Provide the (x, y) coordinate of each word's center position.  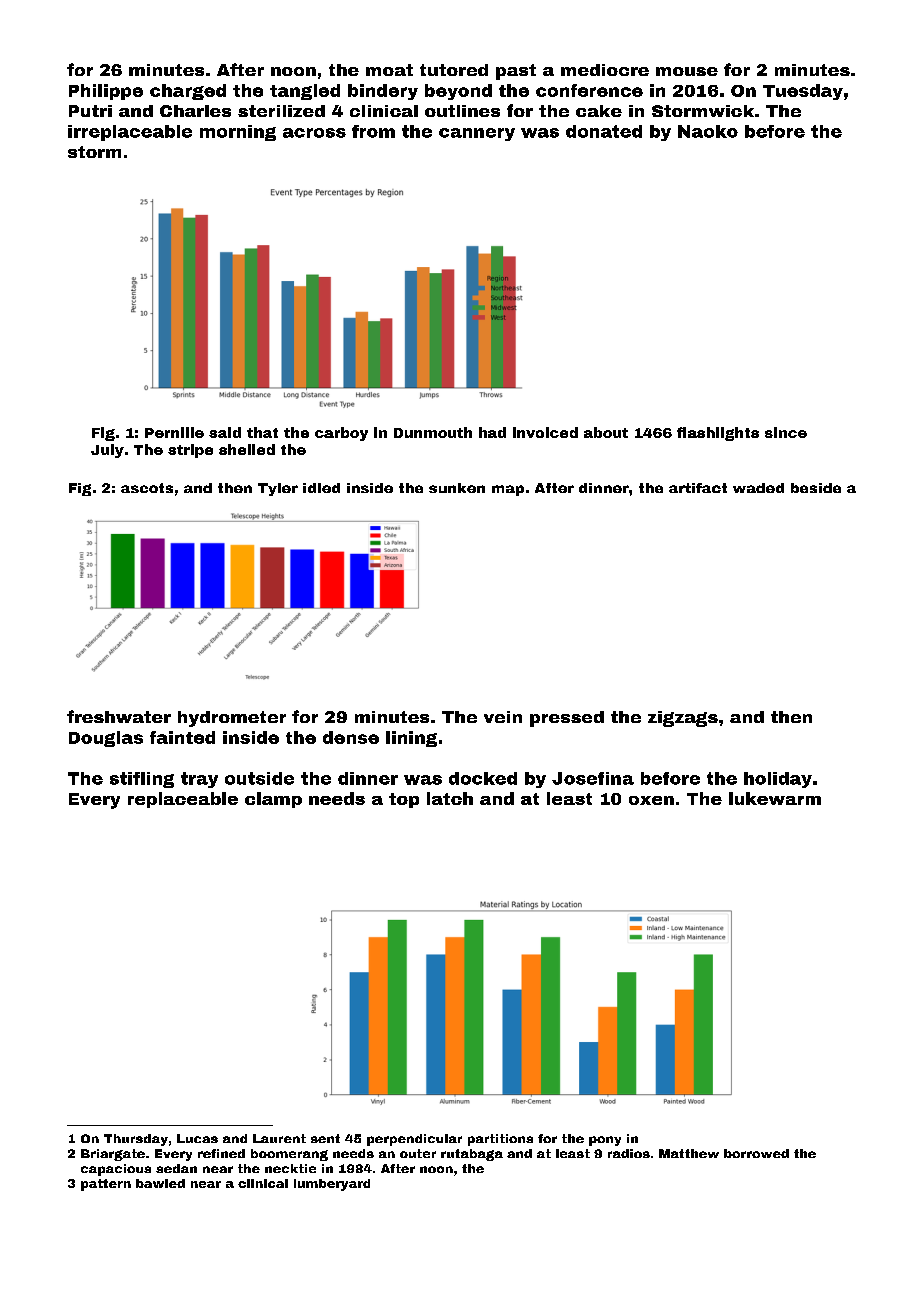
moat (389, 70)
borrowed (756, 1153)
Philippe (106, 92)
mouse (687, 71)
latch (450, 798)
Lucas (197, 1138)
